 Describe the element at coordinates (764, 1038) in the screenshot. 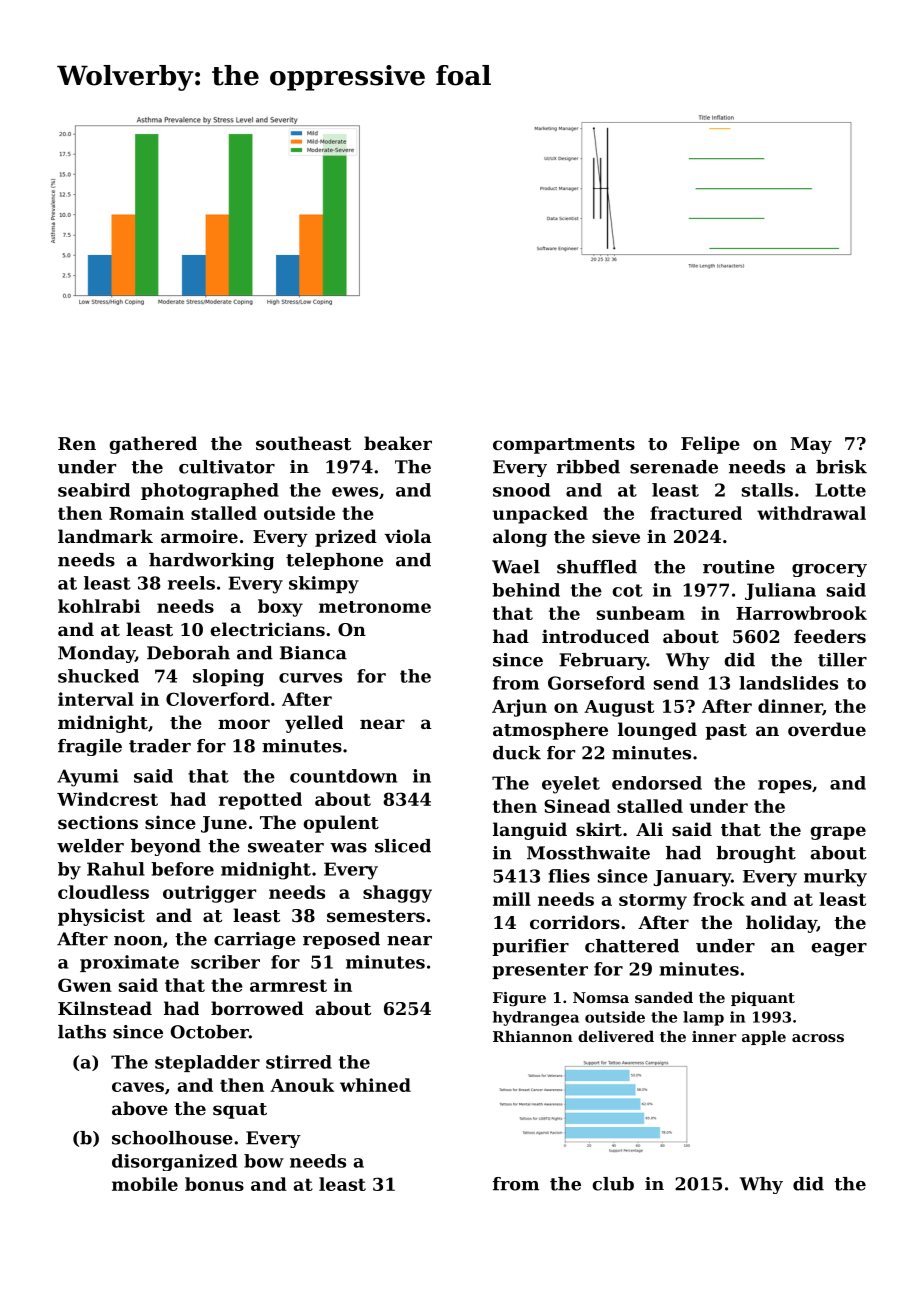

I see `apple` at that location.
